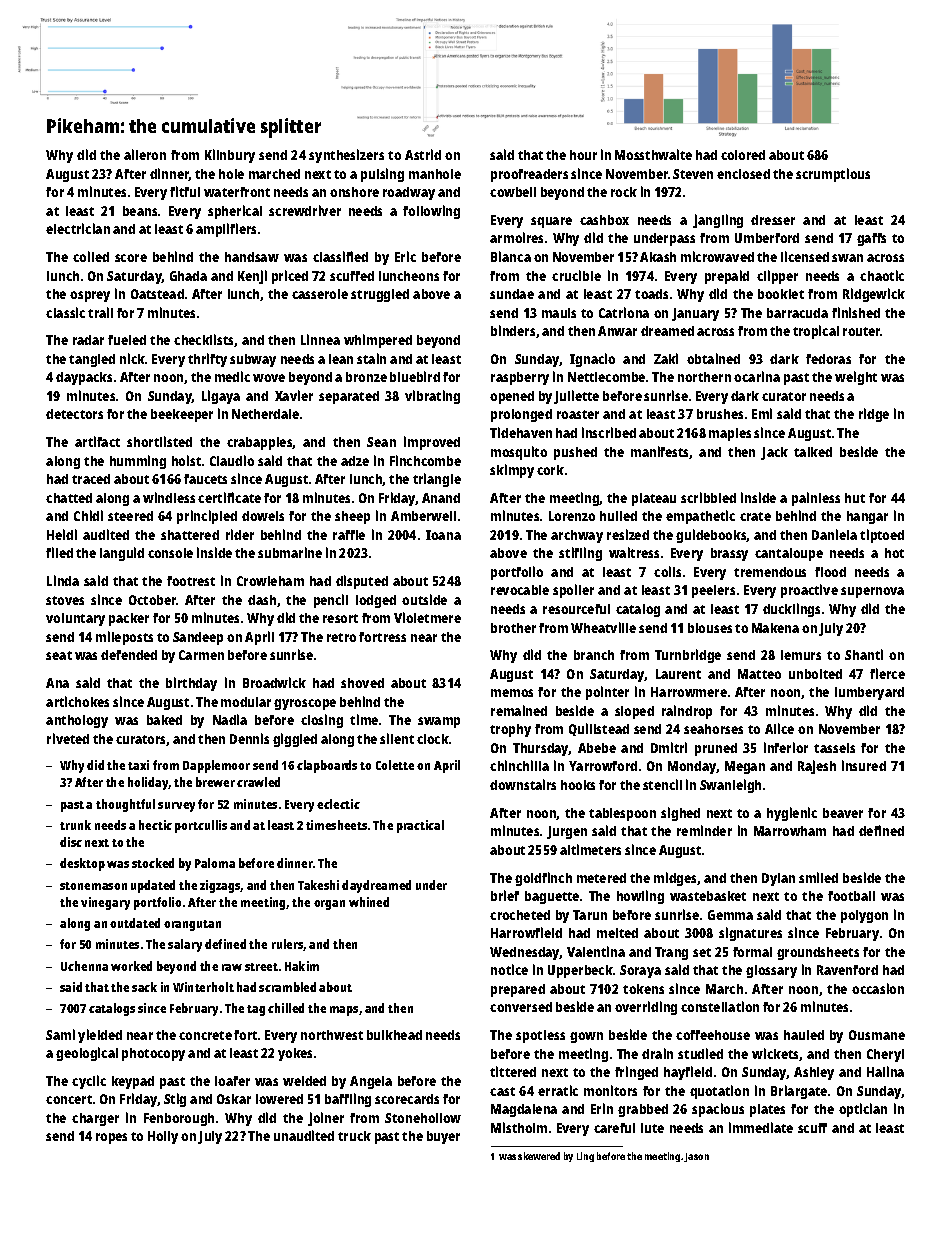 Image resolution: width=952 pixels, height=1233 pixels. Describe the element at coordinates (708, 497) in the document. I see `scribbled` at that location.
